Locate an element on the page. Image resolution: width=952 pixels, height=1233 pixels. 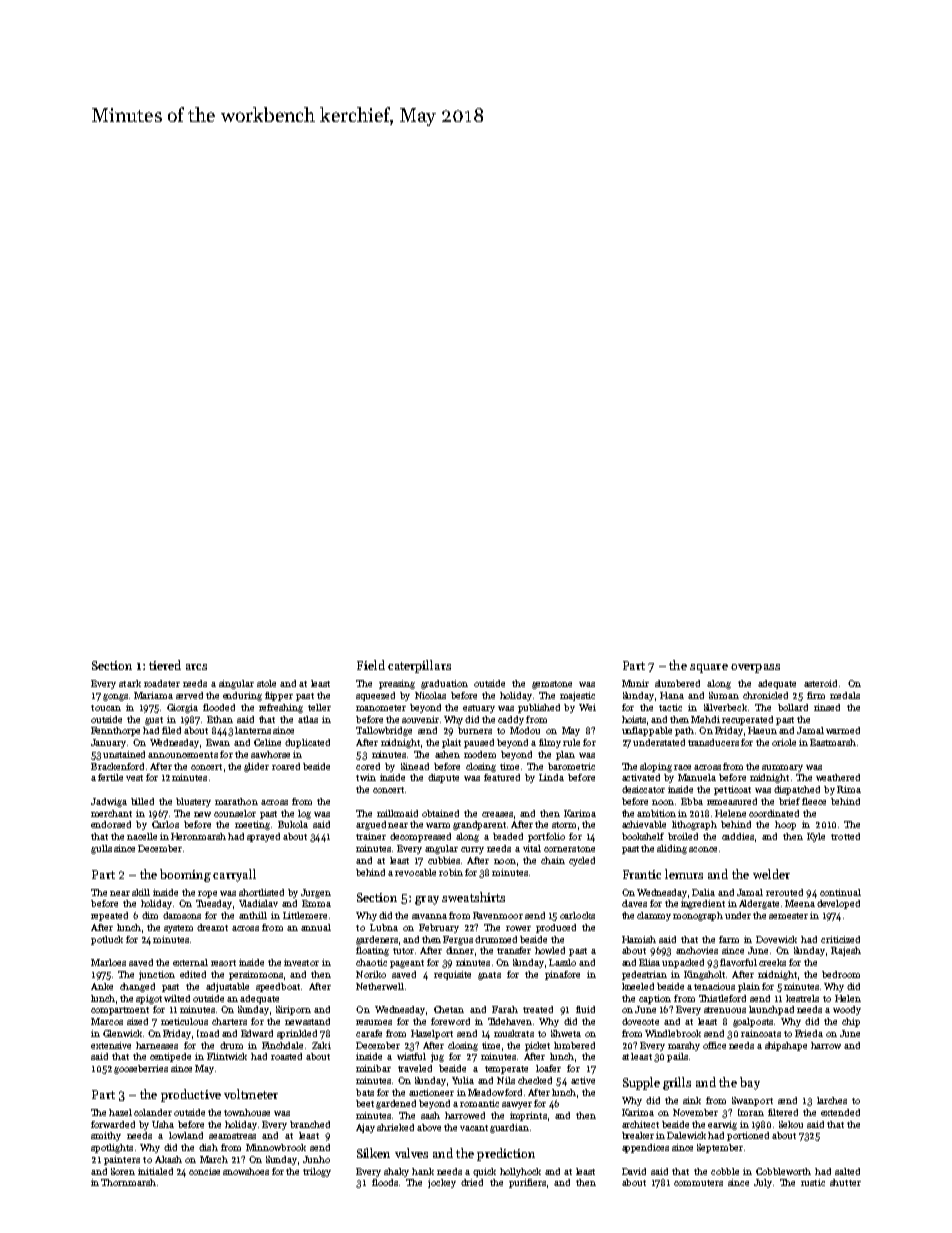
revocable is located at coordinates (415, 872).
